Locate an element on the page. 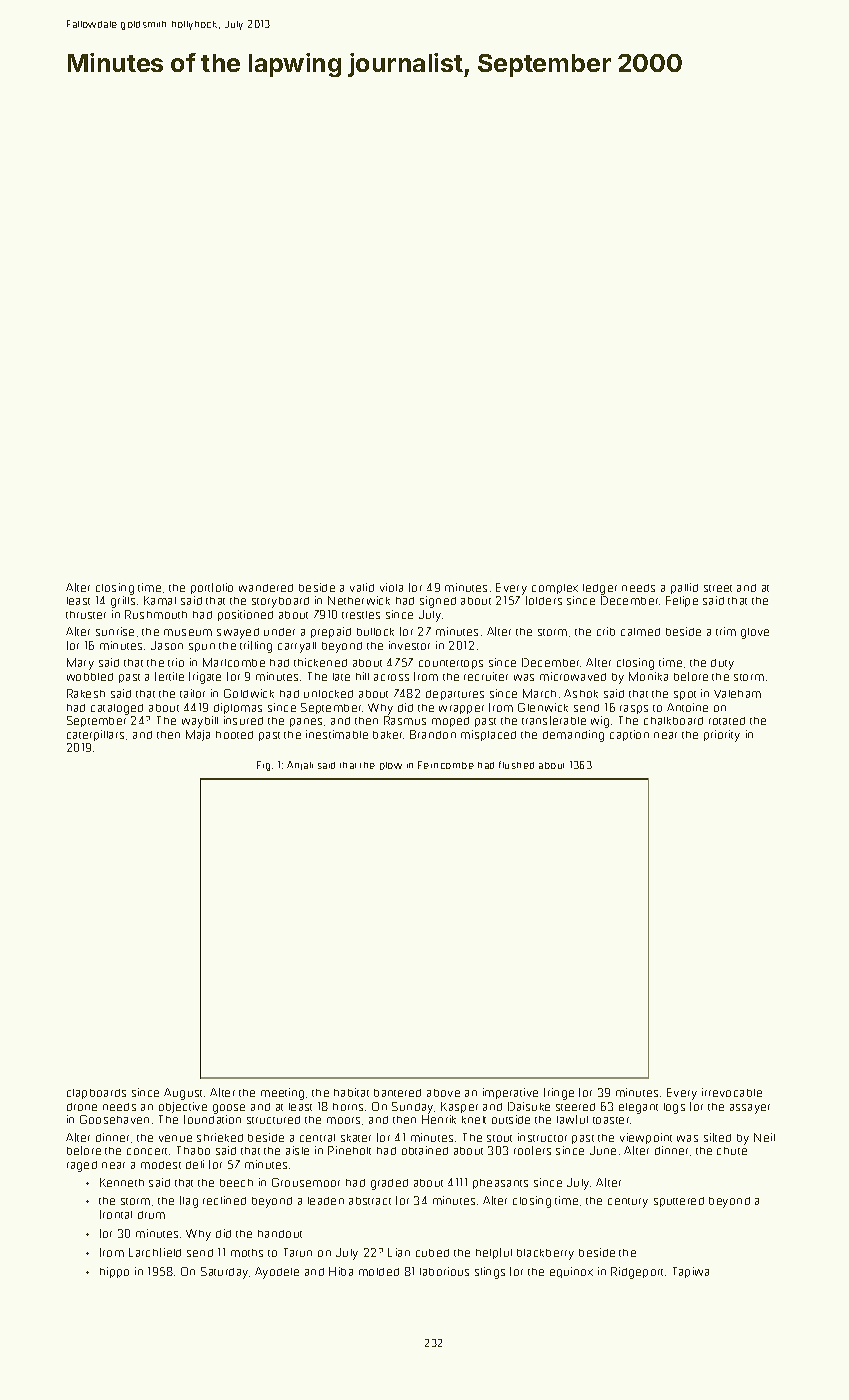  street is located at coordinates (718, 588).
